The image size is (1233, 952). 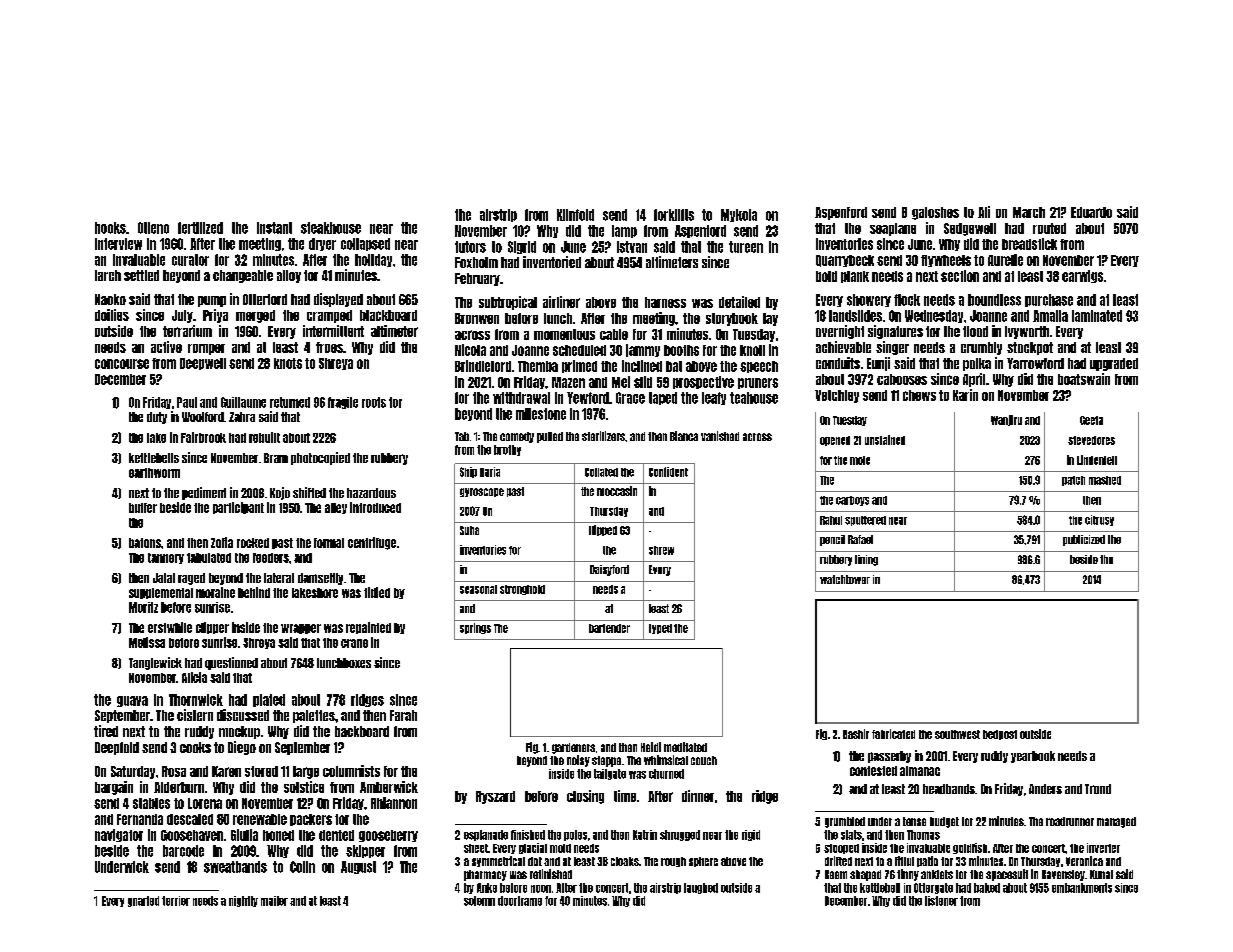 What do you see at coordinates (482, 492) in the screenshot?
I see `gyroscope` at bounding box center [482, 492].
